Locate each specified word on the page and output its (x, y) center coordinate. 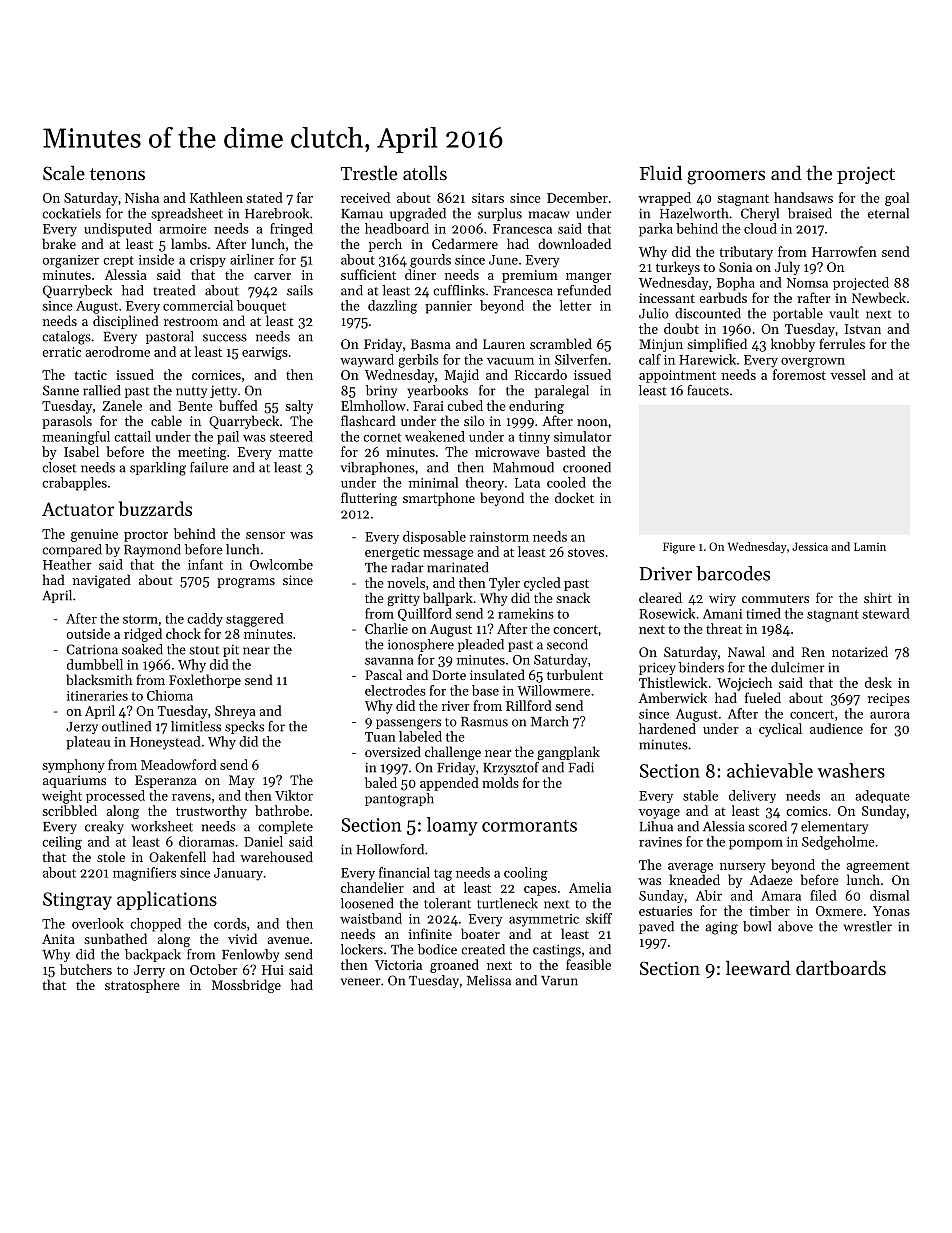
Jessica (810, 546)
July (787, 268)
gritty (403, 599)
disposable (434, 537)
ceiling (62, 843)
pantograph (399, 800)
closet (59, 467)
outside (88, 633)
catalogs (66, 338)
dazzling (392, 307)
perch (385, 245)
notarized (860, 651)
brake (59, 243)
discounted (708, 313)
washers (851, 770)
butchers (86, 969)
